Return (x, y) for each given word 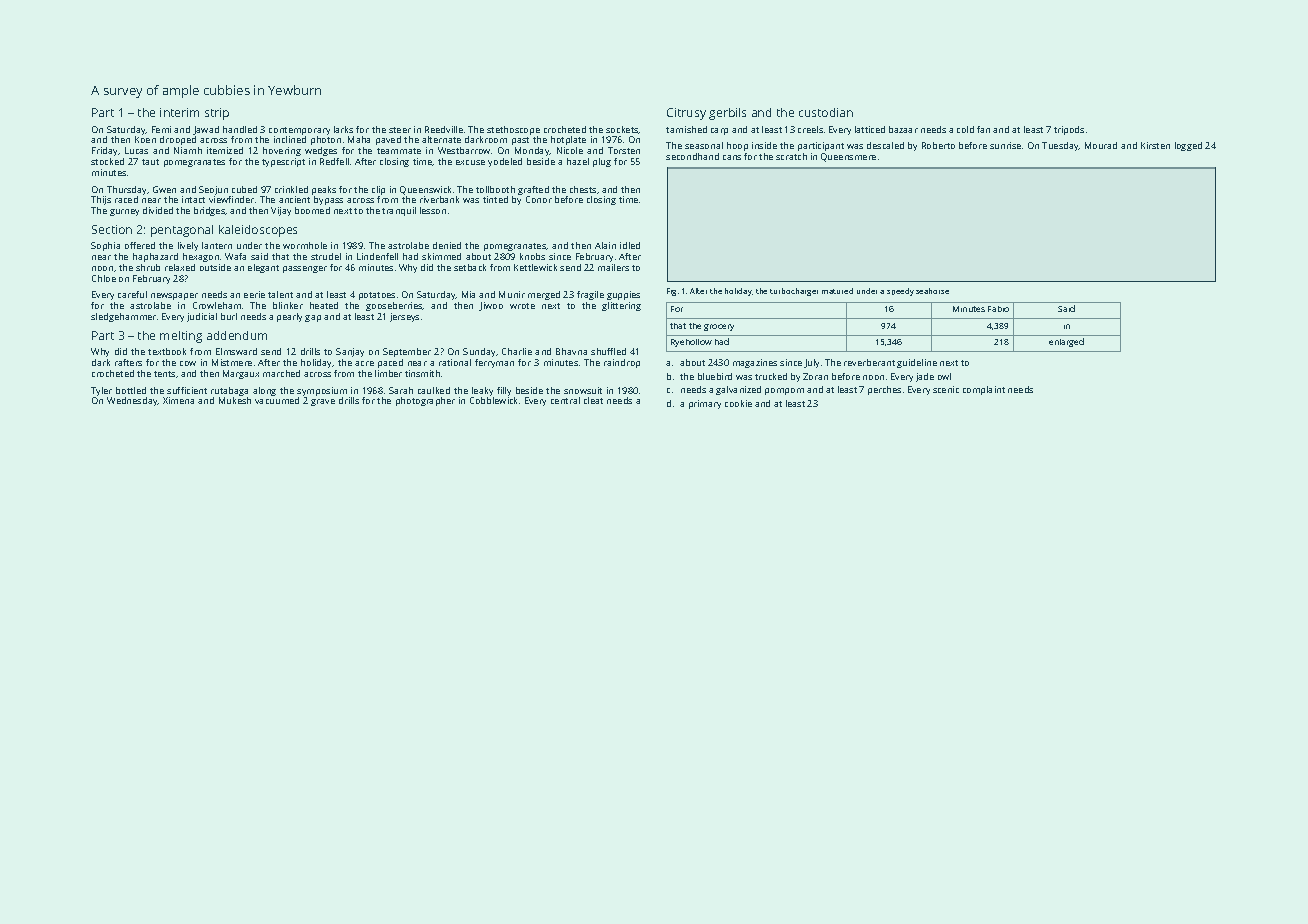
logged (1188, 146)
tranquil (399, 211)
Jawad (206, 130)
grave (323, 402)
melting (181, 337)
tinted (495, 199)
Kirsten (1155, 145)
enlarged (1066, 342)
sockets (622, 130)
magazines (755, 363)
